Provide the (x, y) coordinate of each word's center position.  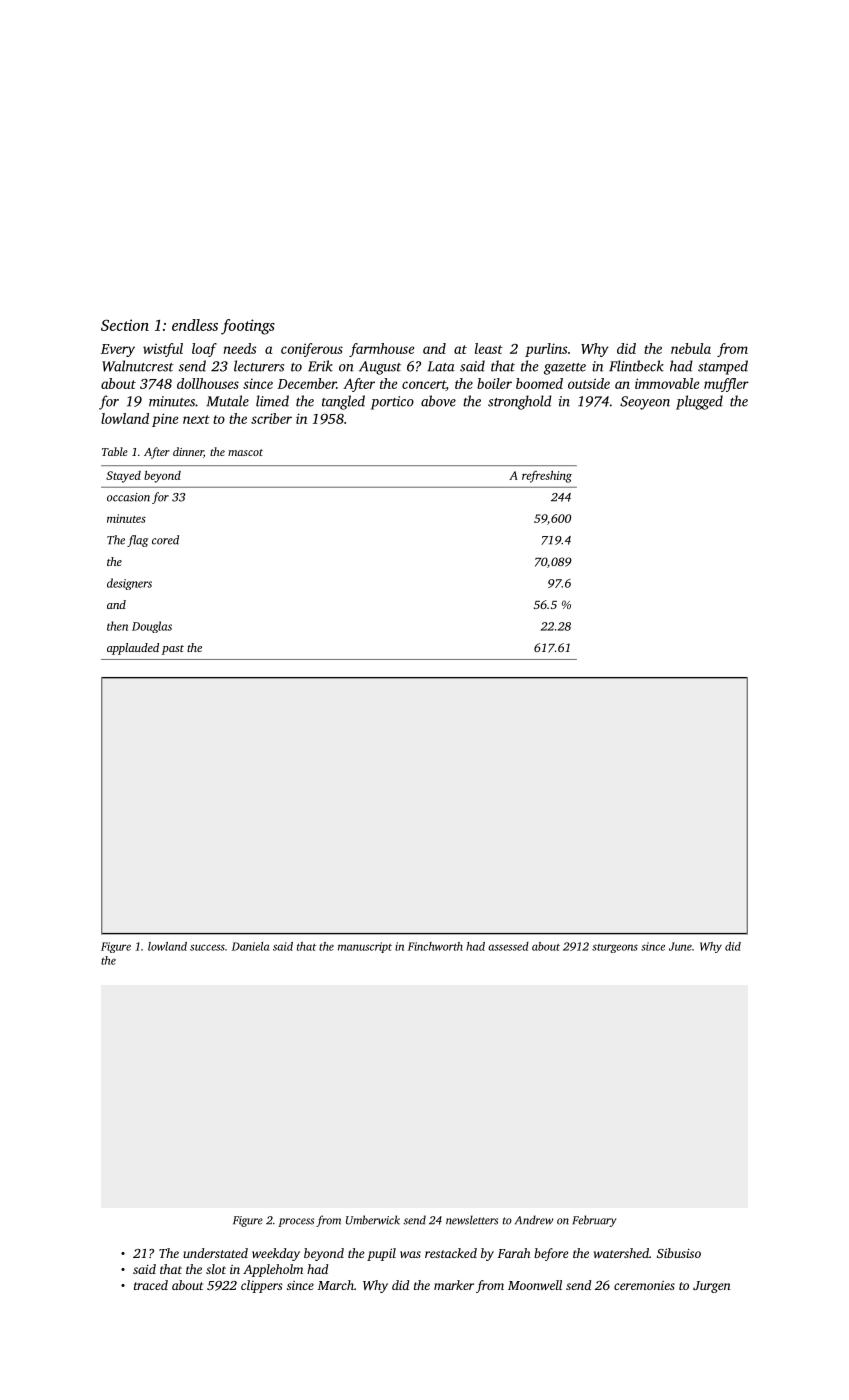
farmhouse (381, 350)
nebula (691, 348)
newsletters (472, 1220)
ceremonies (644, 1285)
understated (215, 1253)
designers (129, 584)
